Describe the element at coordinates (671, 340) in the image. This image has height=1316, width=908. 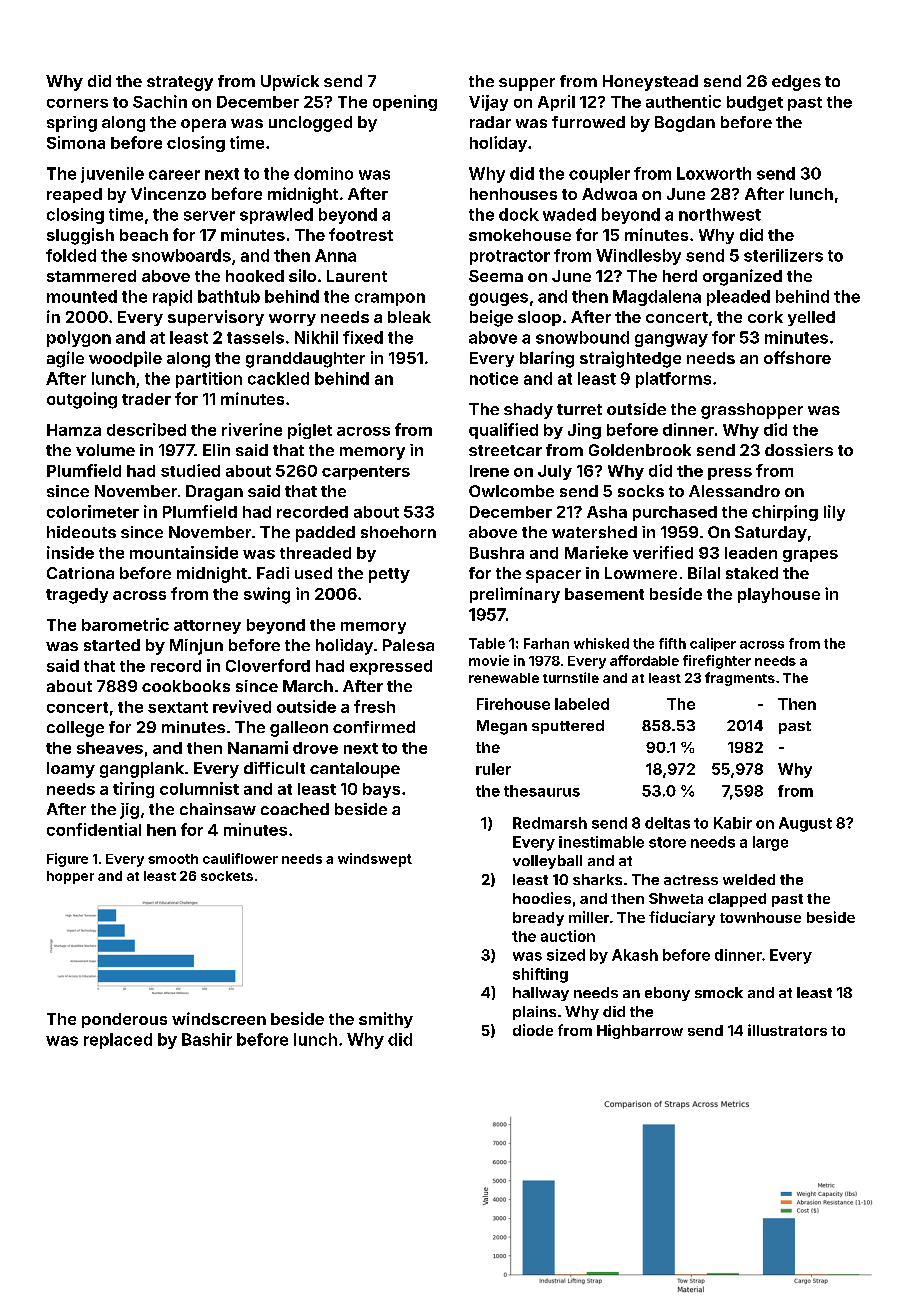
I see `gangway` at that location.
